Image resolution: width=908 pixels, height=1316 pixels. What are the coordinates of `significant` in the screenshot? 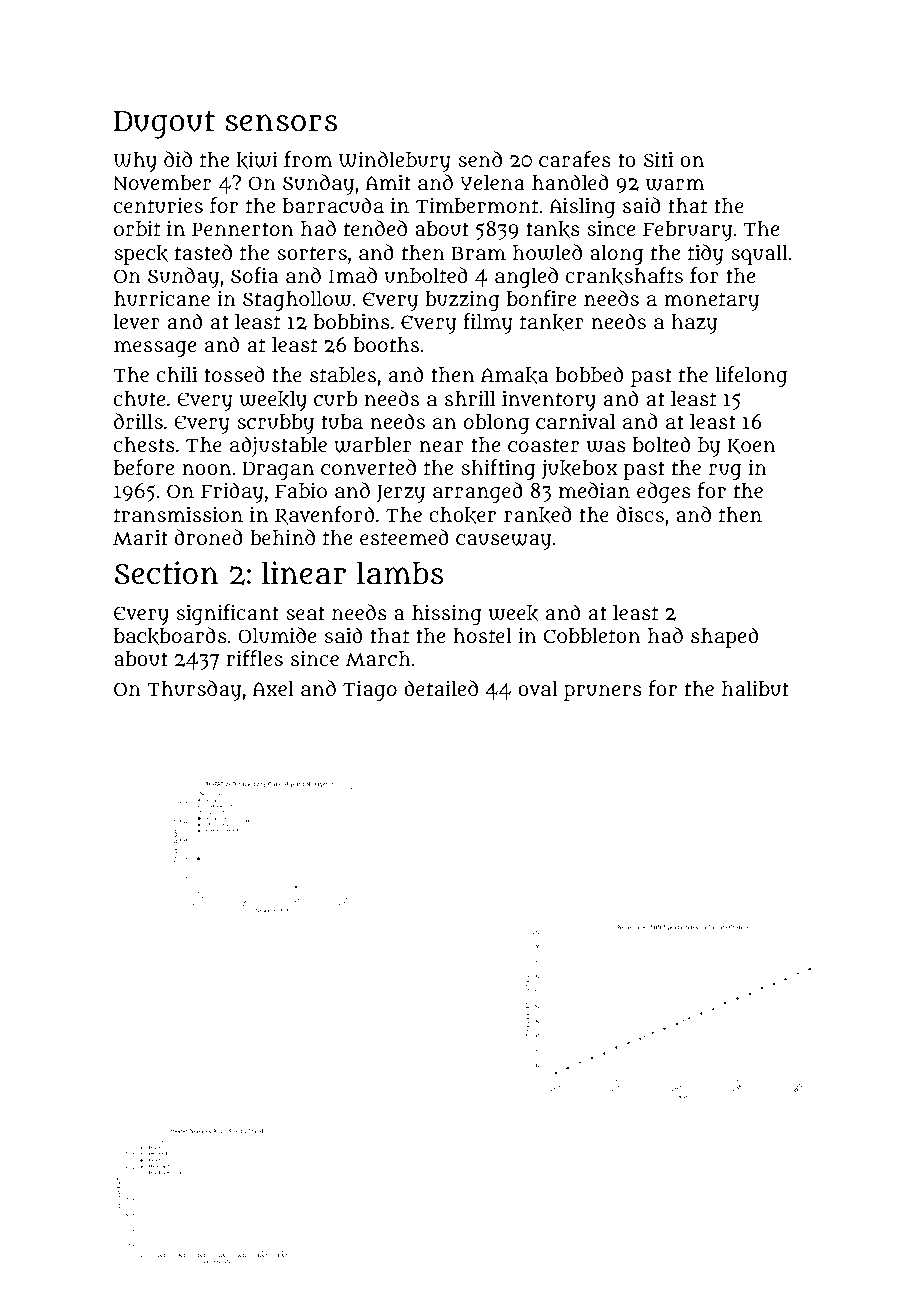 It's located at (228, 614).
